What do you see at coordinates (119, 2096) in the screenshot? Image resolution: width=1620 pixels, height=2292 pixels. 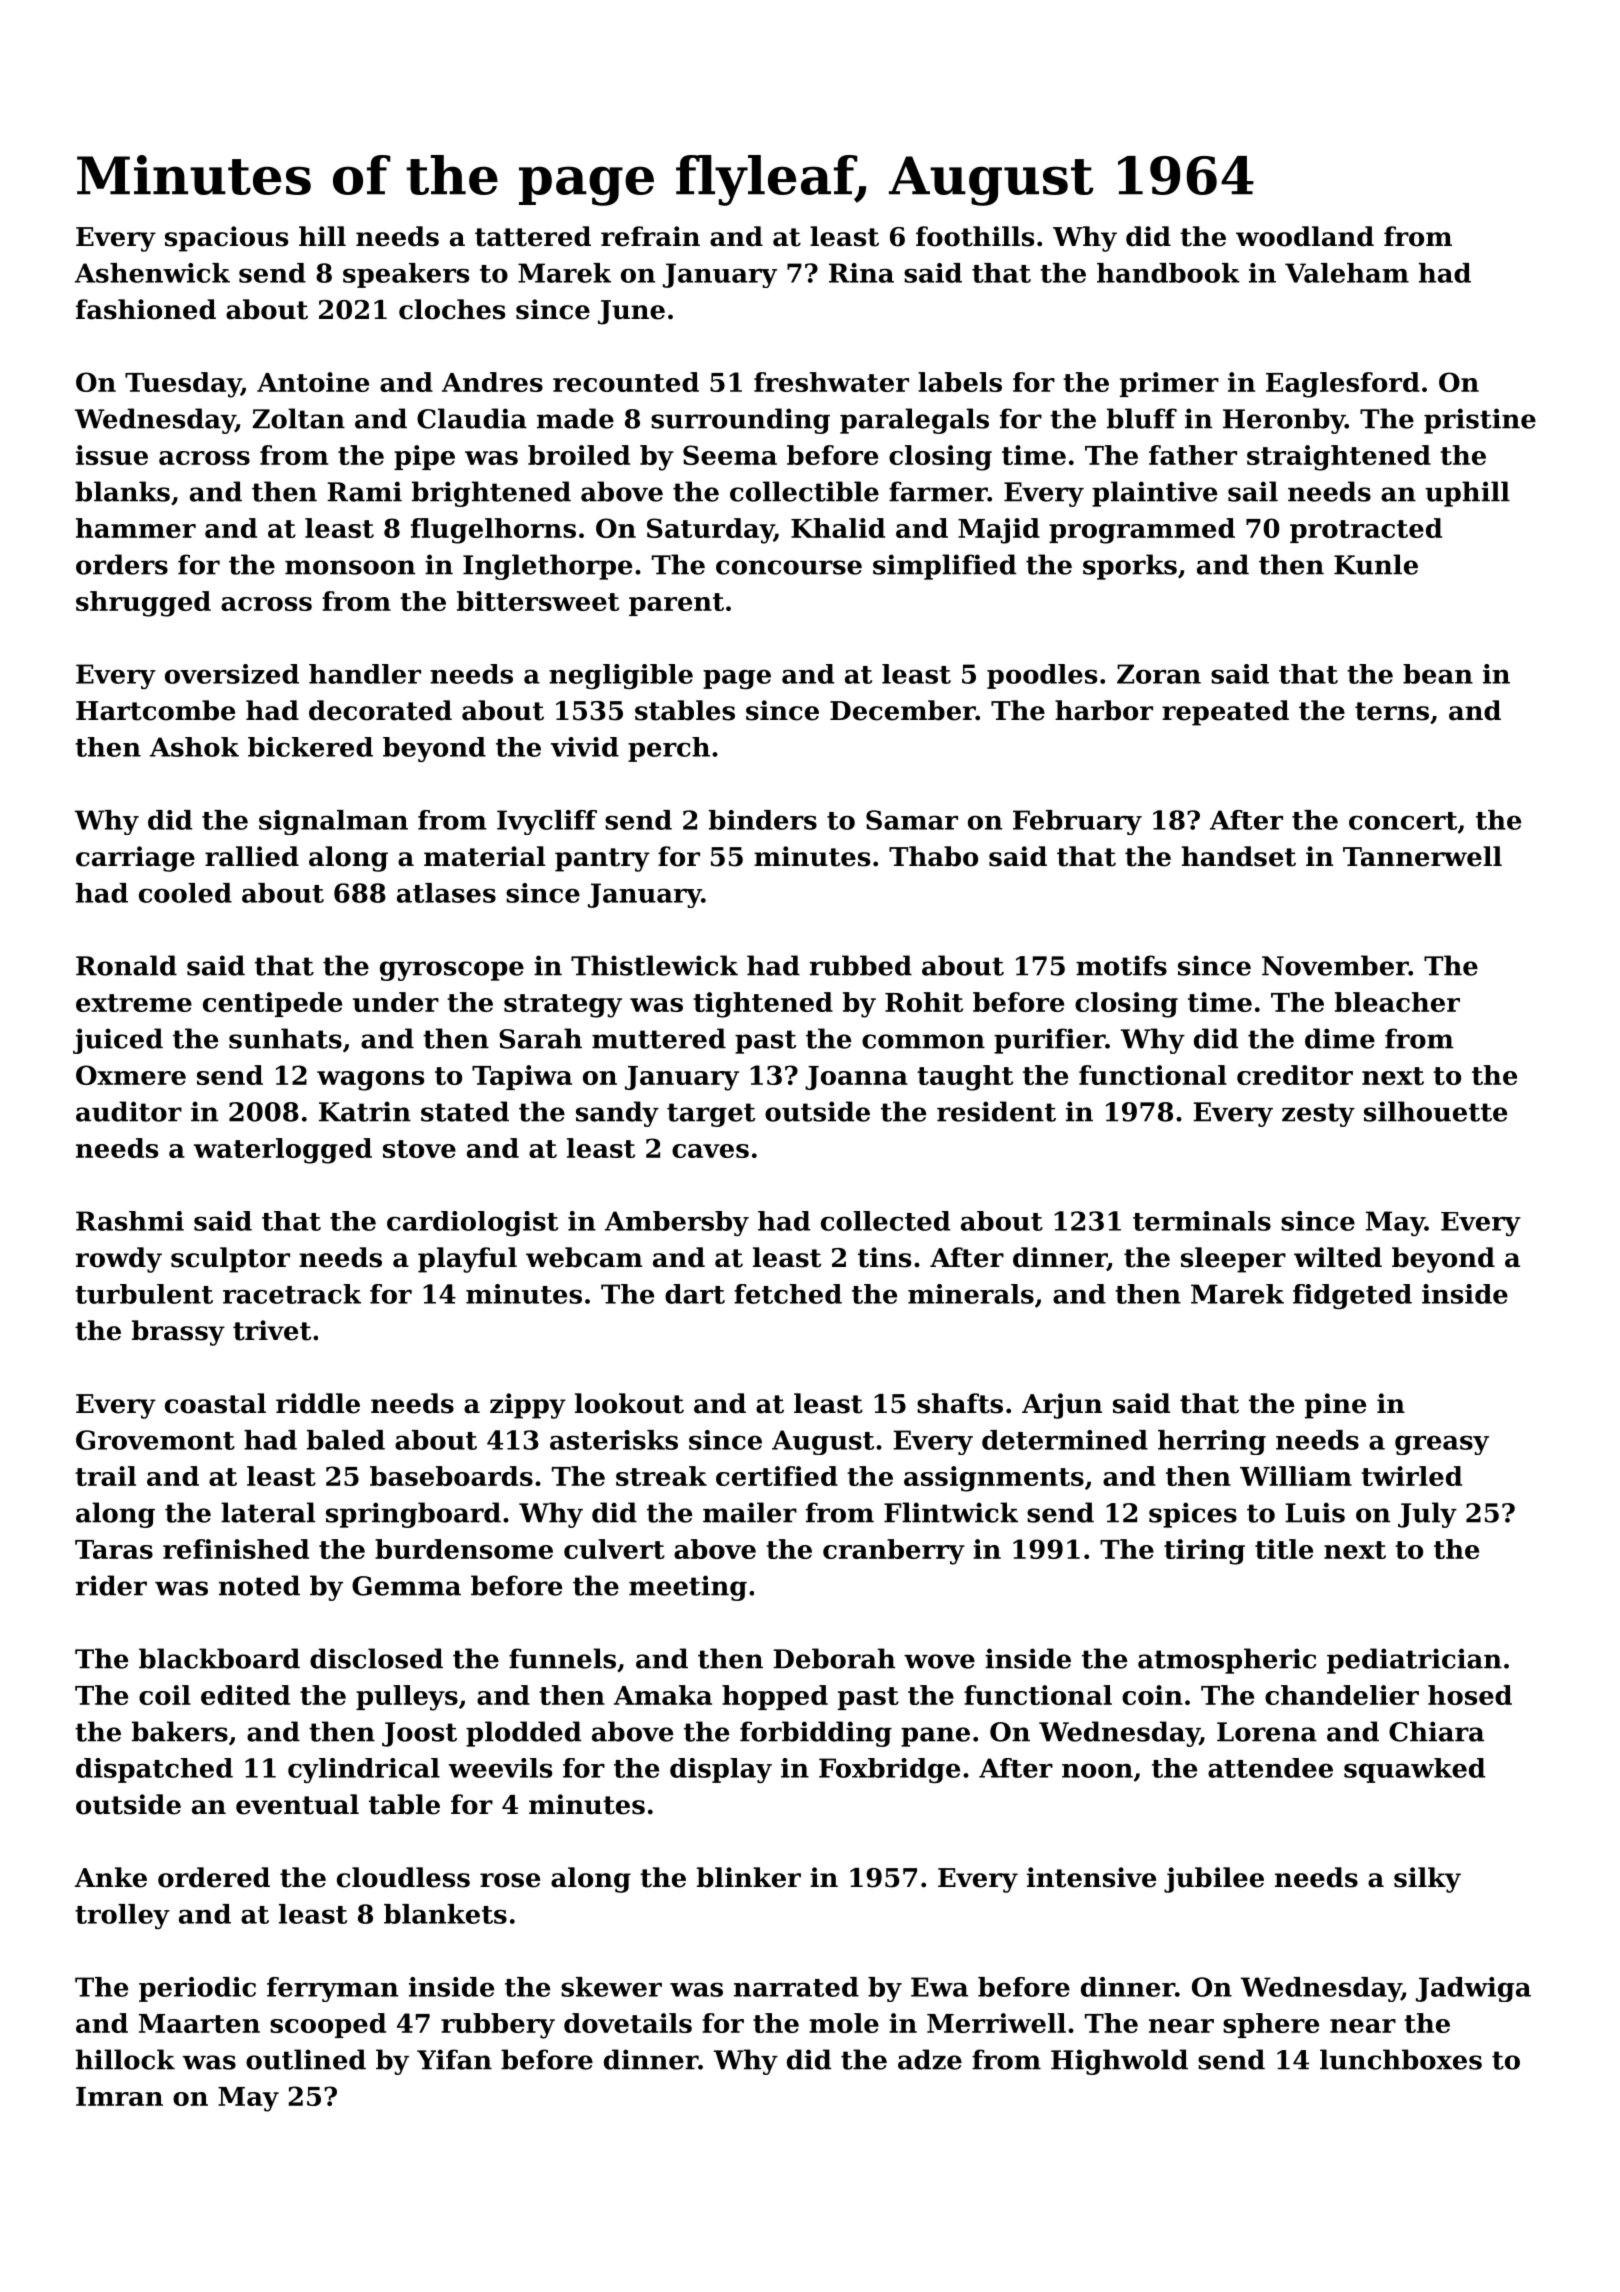 I see `Imran` at bounding box center [119, 2096].
